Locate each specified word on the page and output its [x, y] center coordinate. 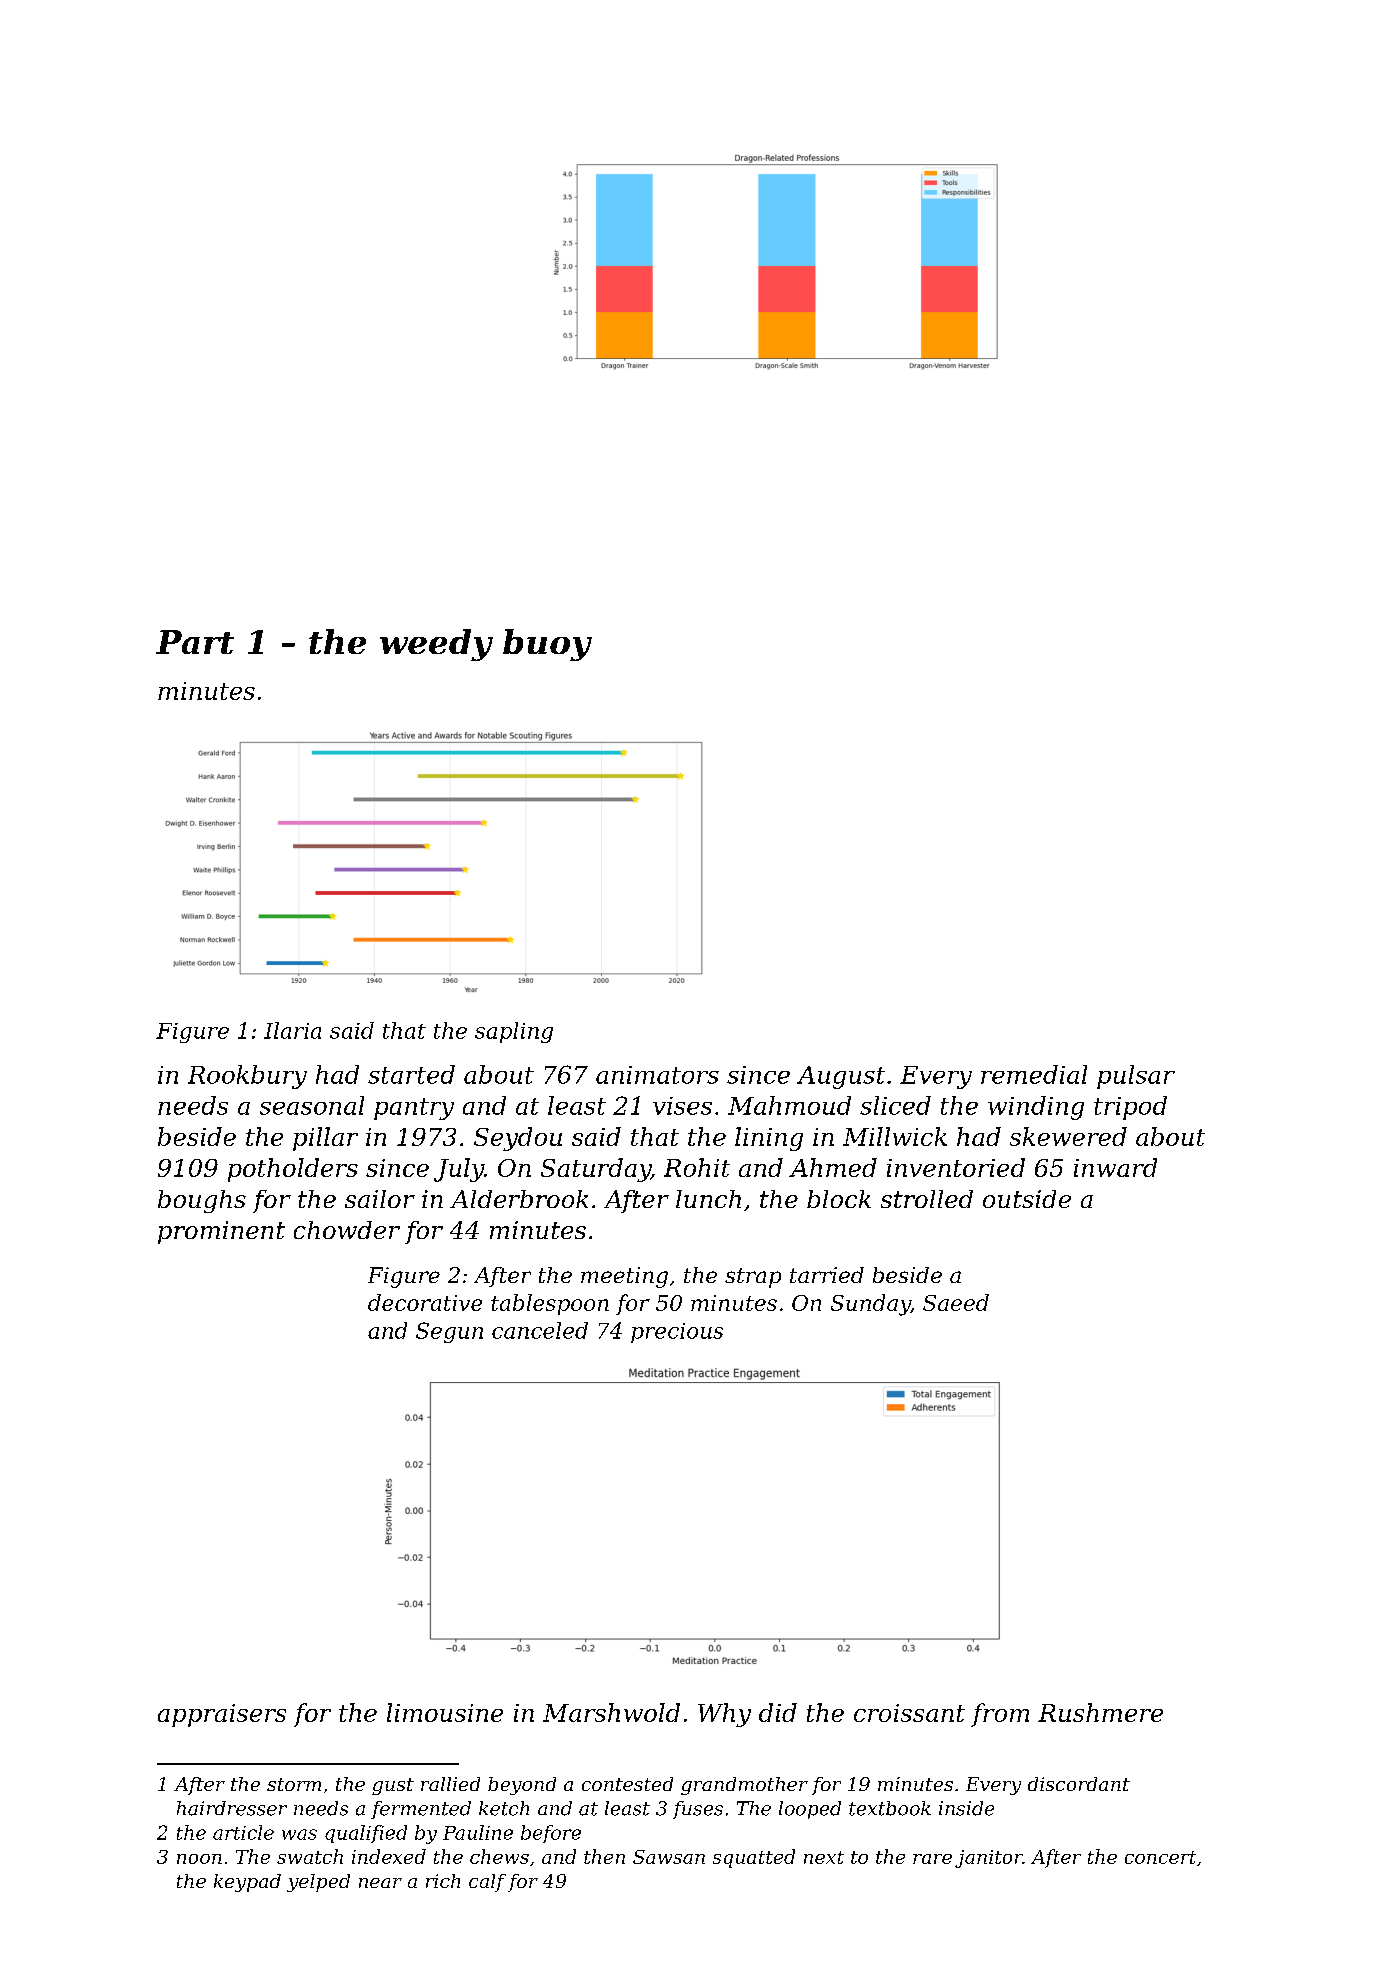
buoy [547, 645]
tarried [827, 1275]
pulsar [1136, 1077]
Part [195, 642]
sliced [895, 1105]
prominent [221, 1232]
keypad [247, 1883]
